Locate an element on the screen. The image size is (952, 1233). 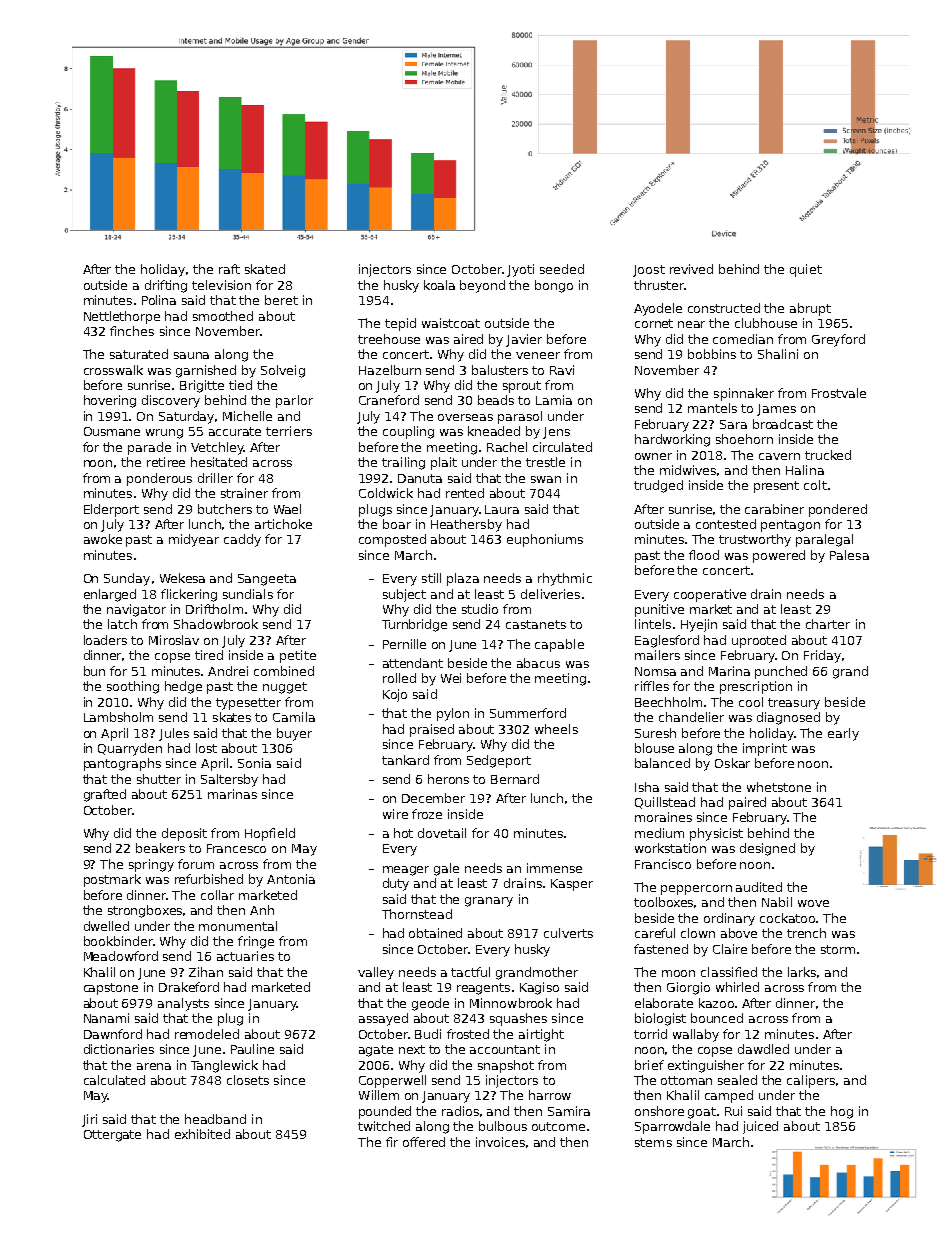
harrow is located at coordinates (550, 1095).
